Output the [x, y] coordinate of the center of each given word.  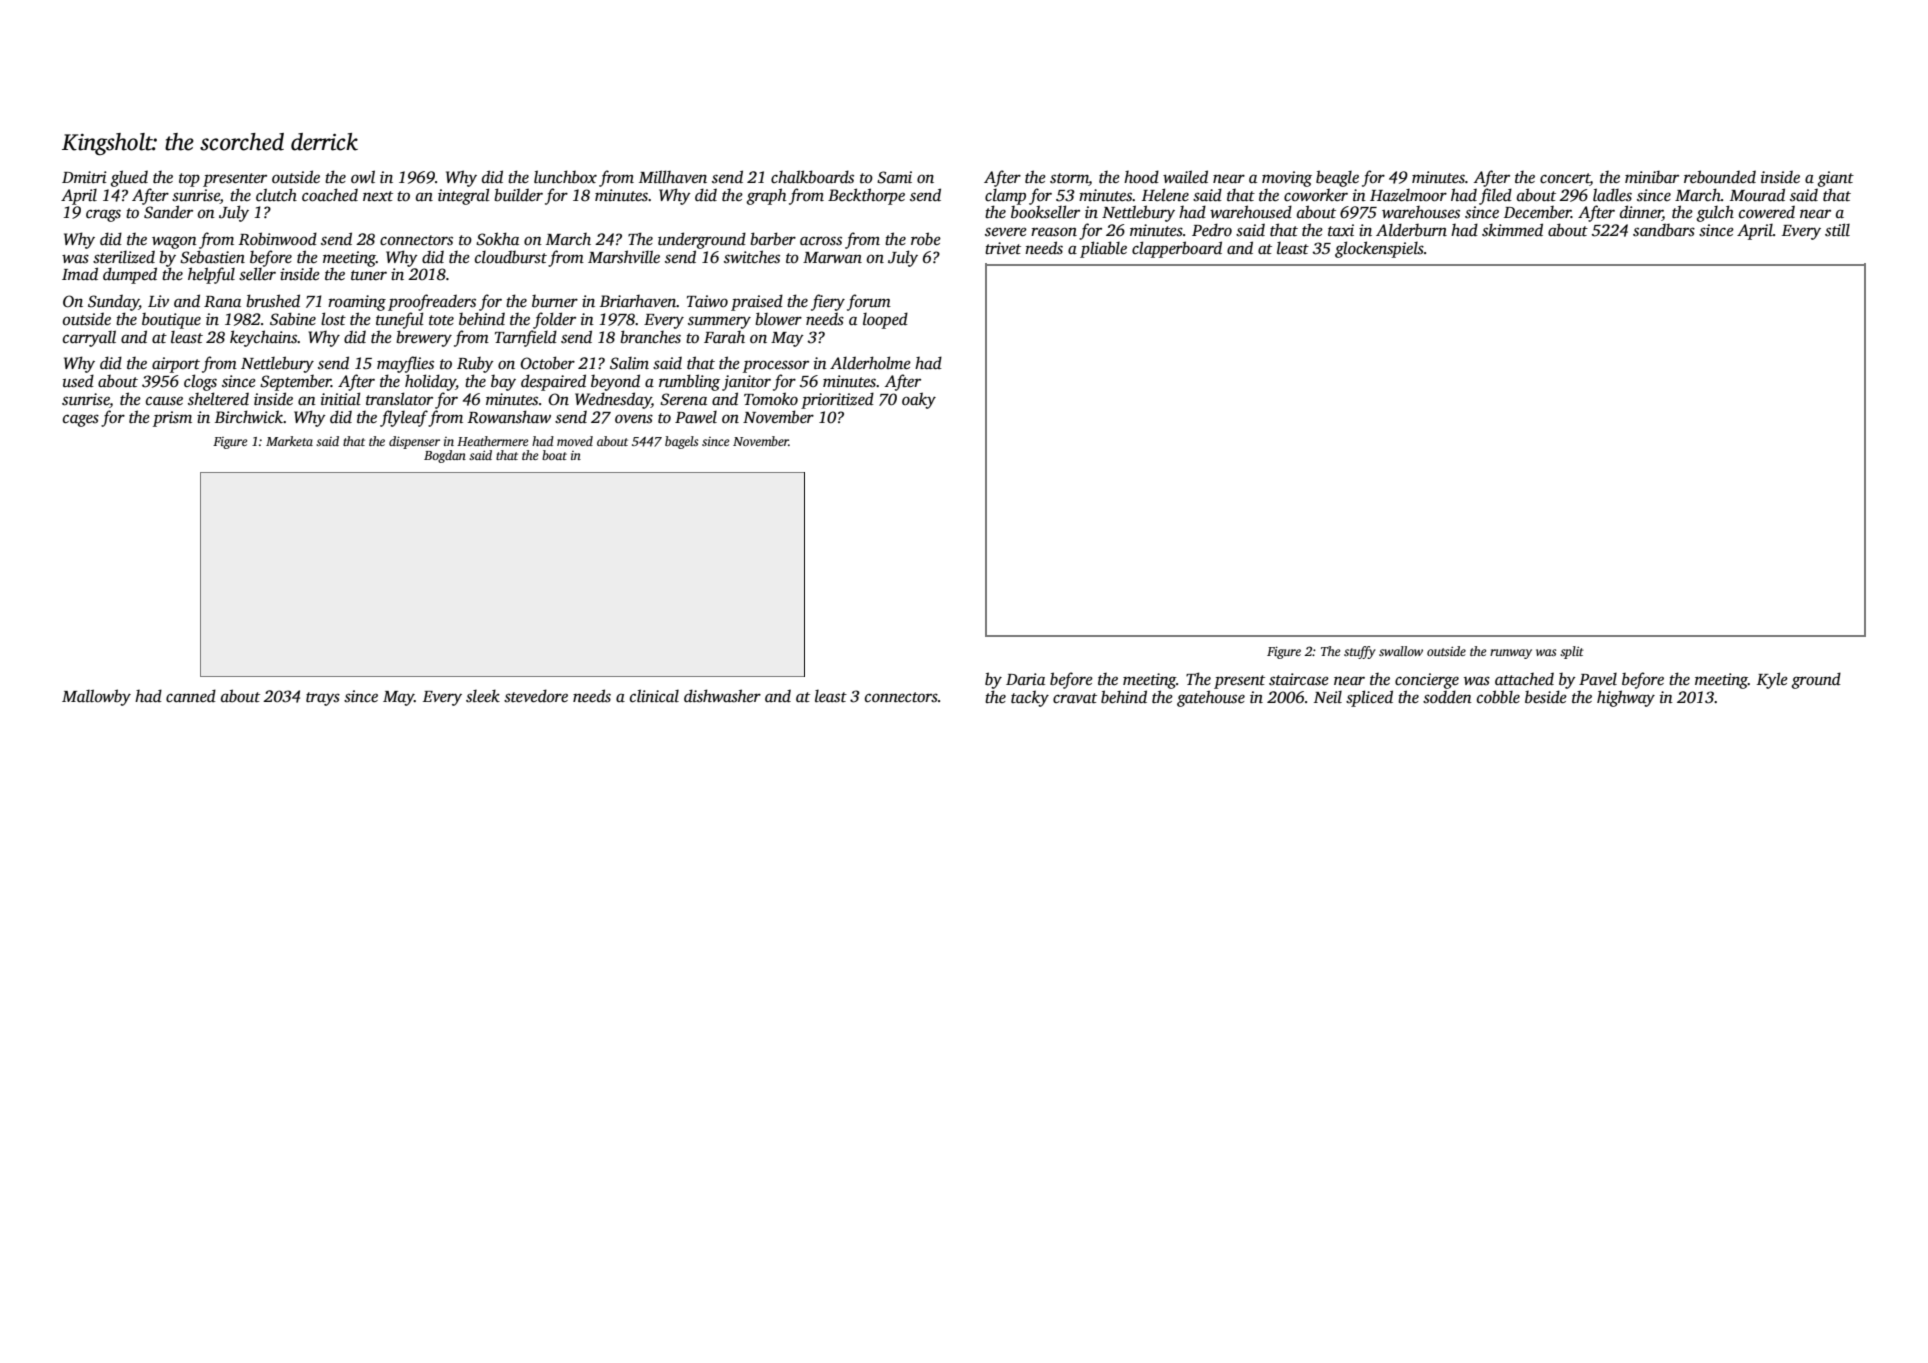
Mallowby [96, 697]
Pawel [696, 417]
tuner [369, 275]
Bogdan [445, 456]
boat [554, 455]
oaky [919, 400]
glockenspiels [1379, 249]
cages [81, 420]
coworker [1316, 194]
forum [869, 302]
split [1572, 652]
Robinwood [278, 239]
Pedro [1212, 230]
